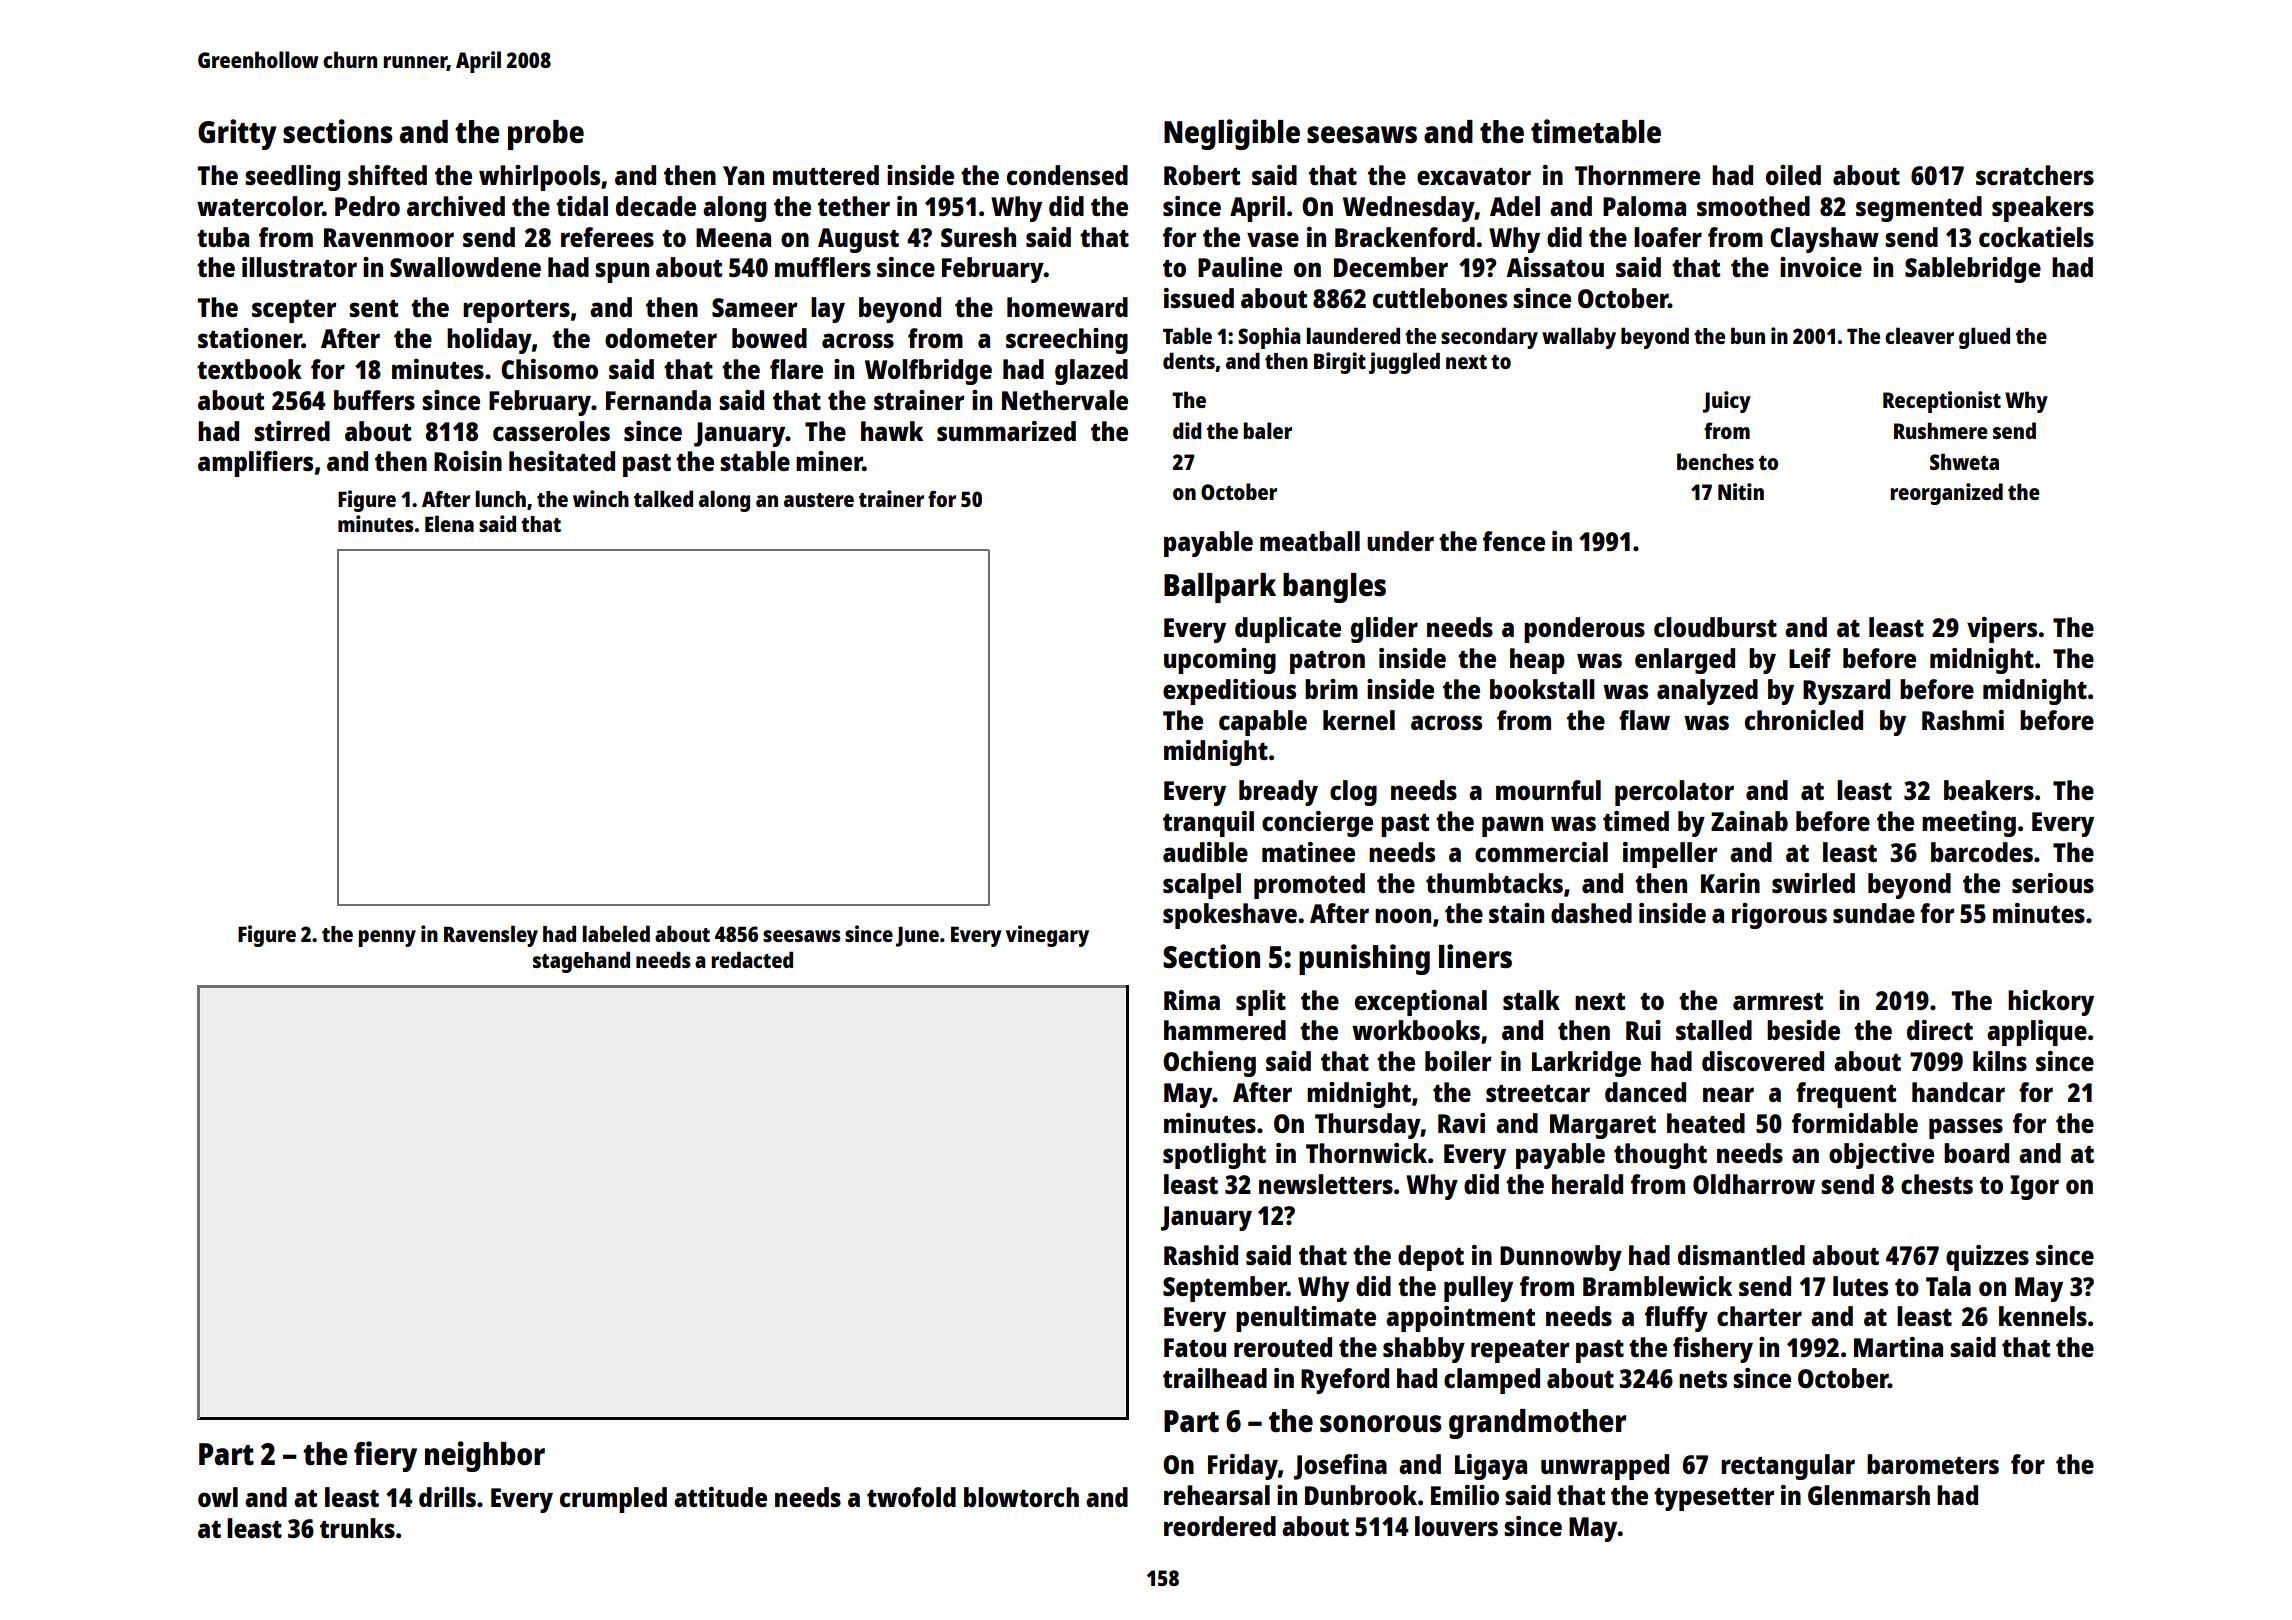 The width and height of the document is (2292, 1620). Describe the element at coordinates (491, 936) in the document. I see `Ravensley` at that location.
